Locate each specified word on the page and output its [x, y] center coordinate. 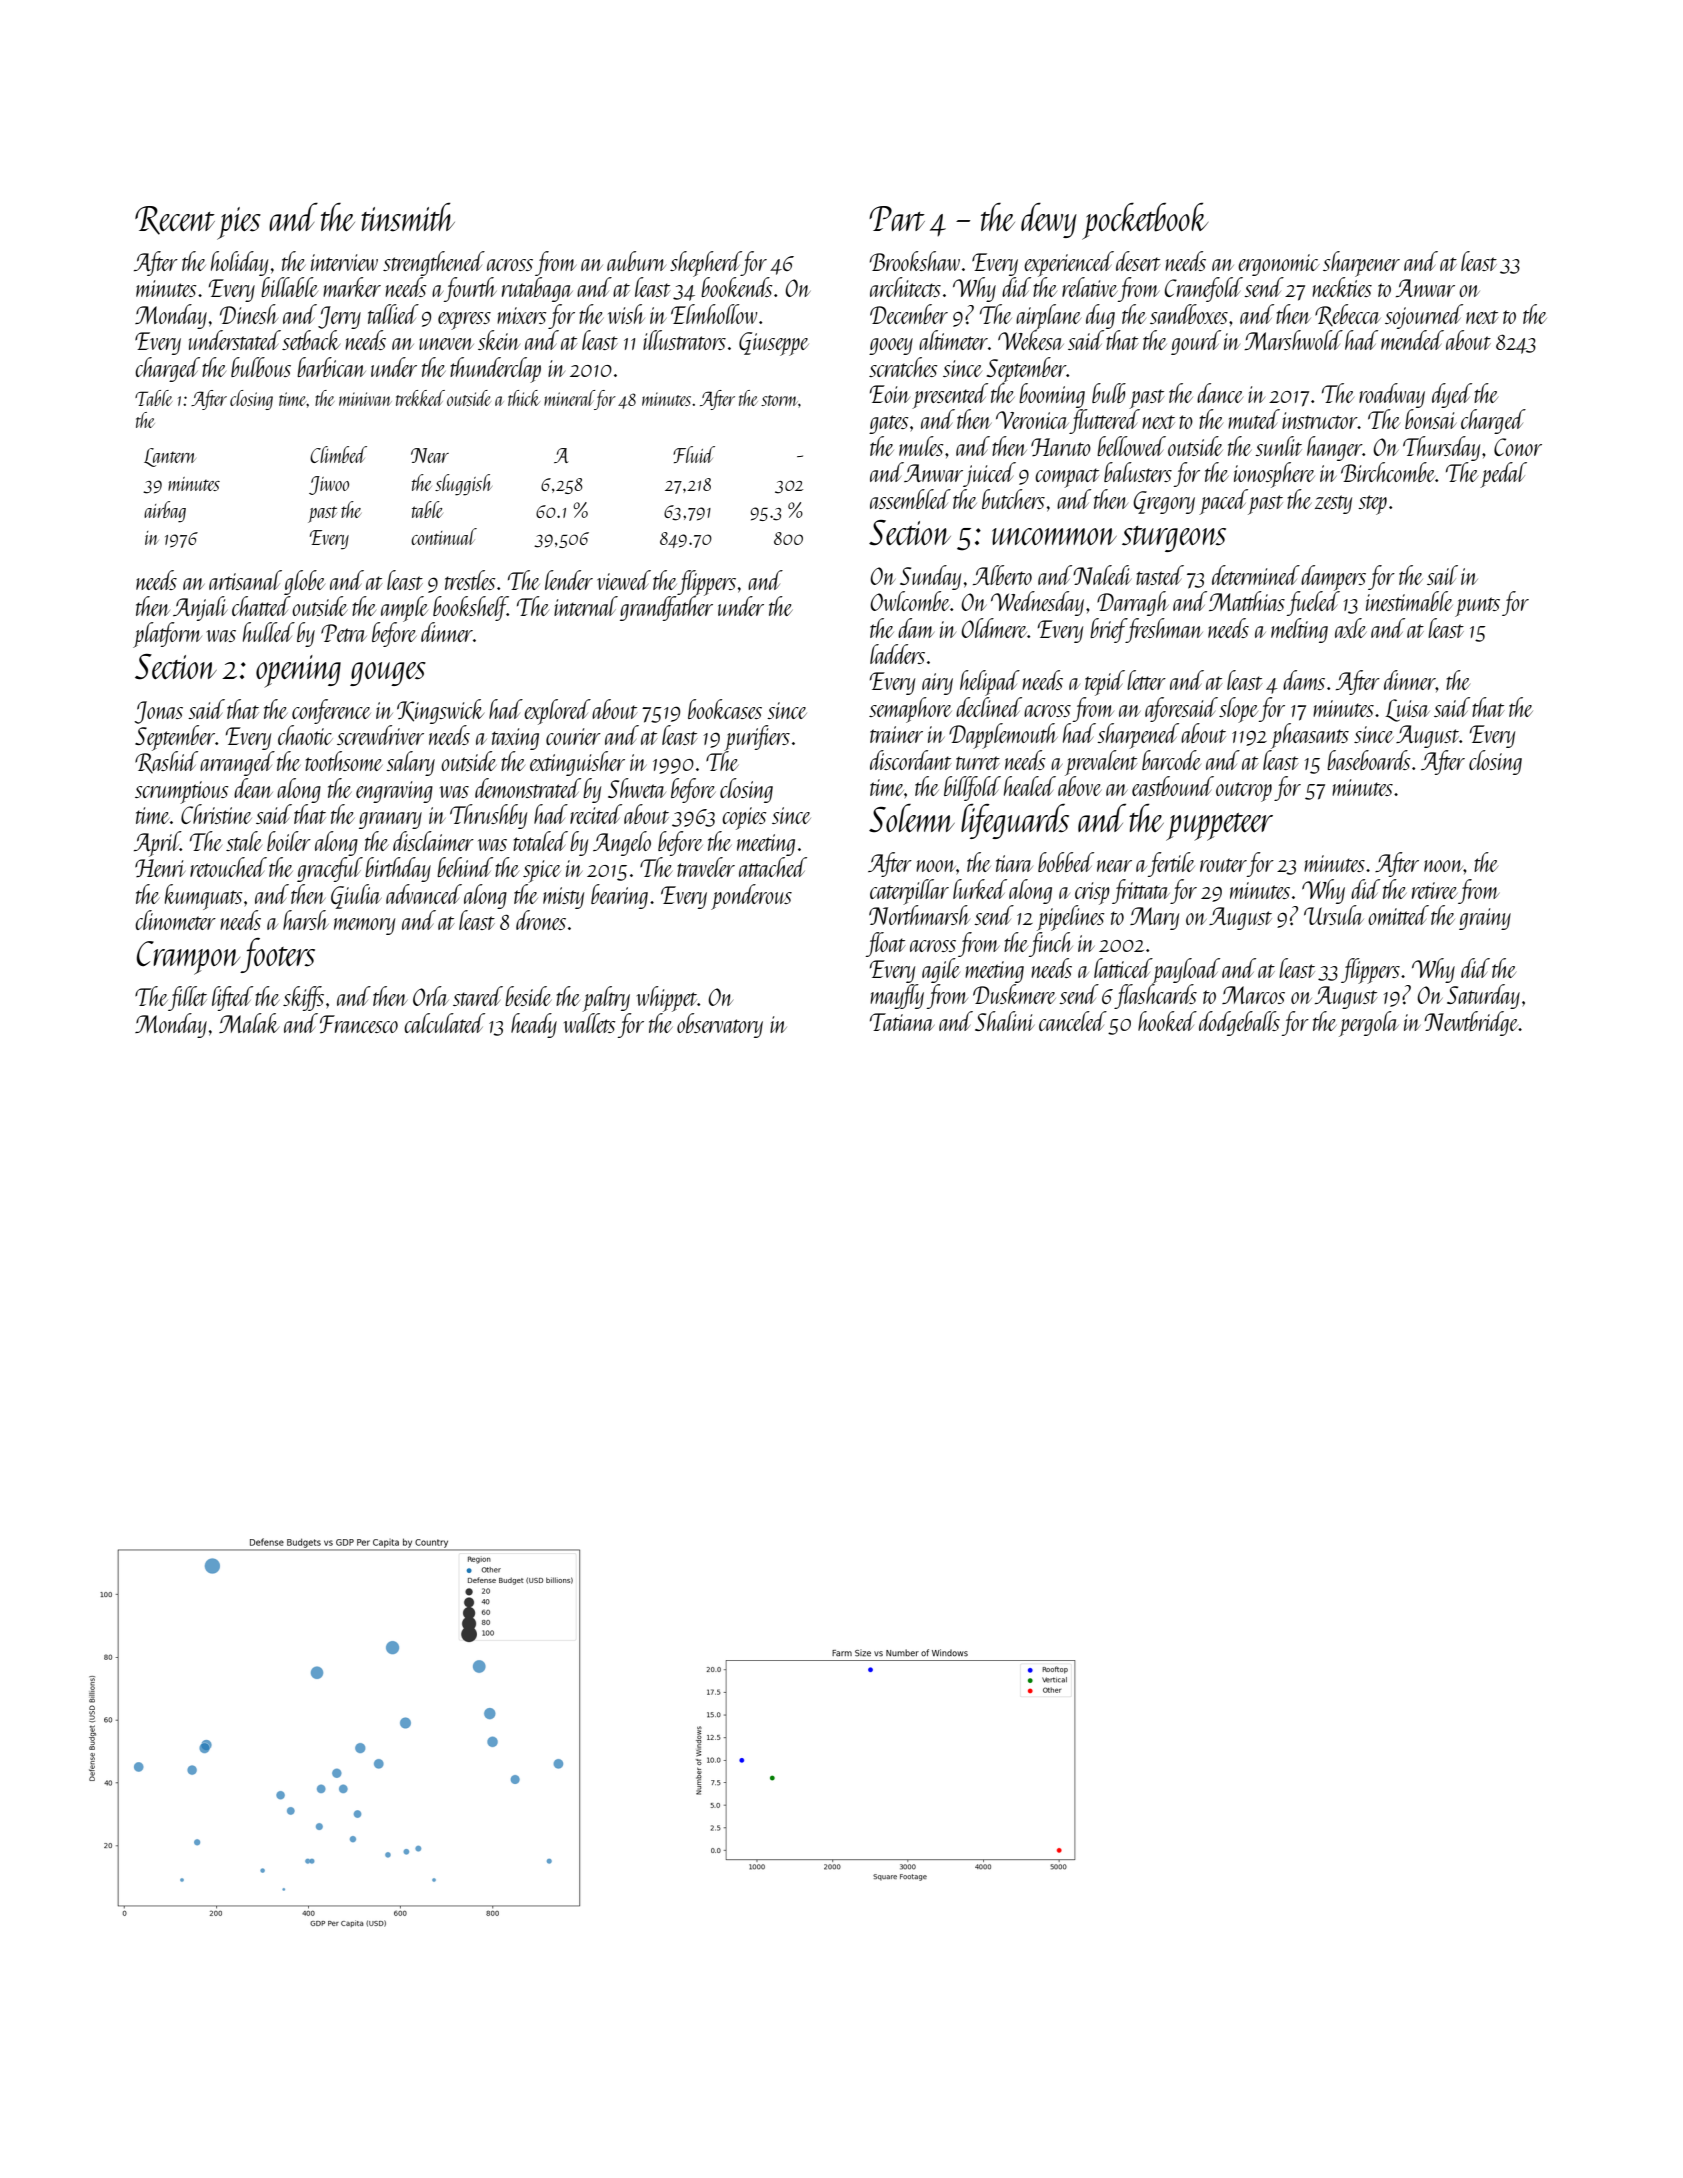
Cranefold [1204, 289]
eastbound [1173, 786]
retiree [1435, 890]
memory [364, 926]
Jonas [158, 712]
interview [344, 262]
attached [773, 867]
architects [905, 287]
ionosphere [1274, 475]
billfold [972, 788]
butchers [1013, 499]
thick [524, 398]
